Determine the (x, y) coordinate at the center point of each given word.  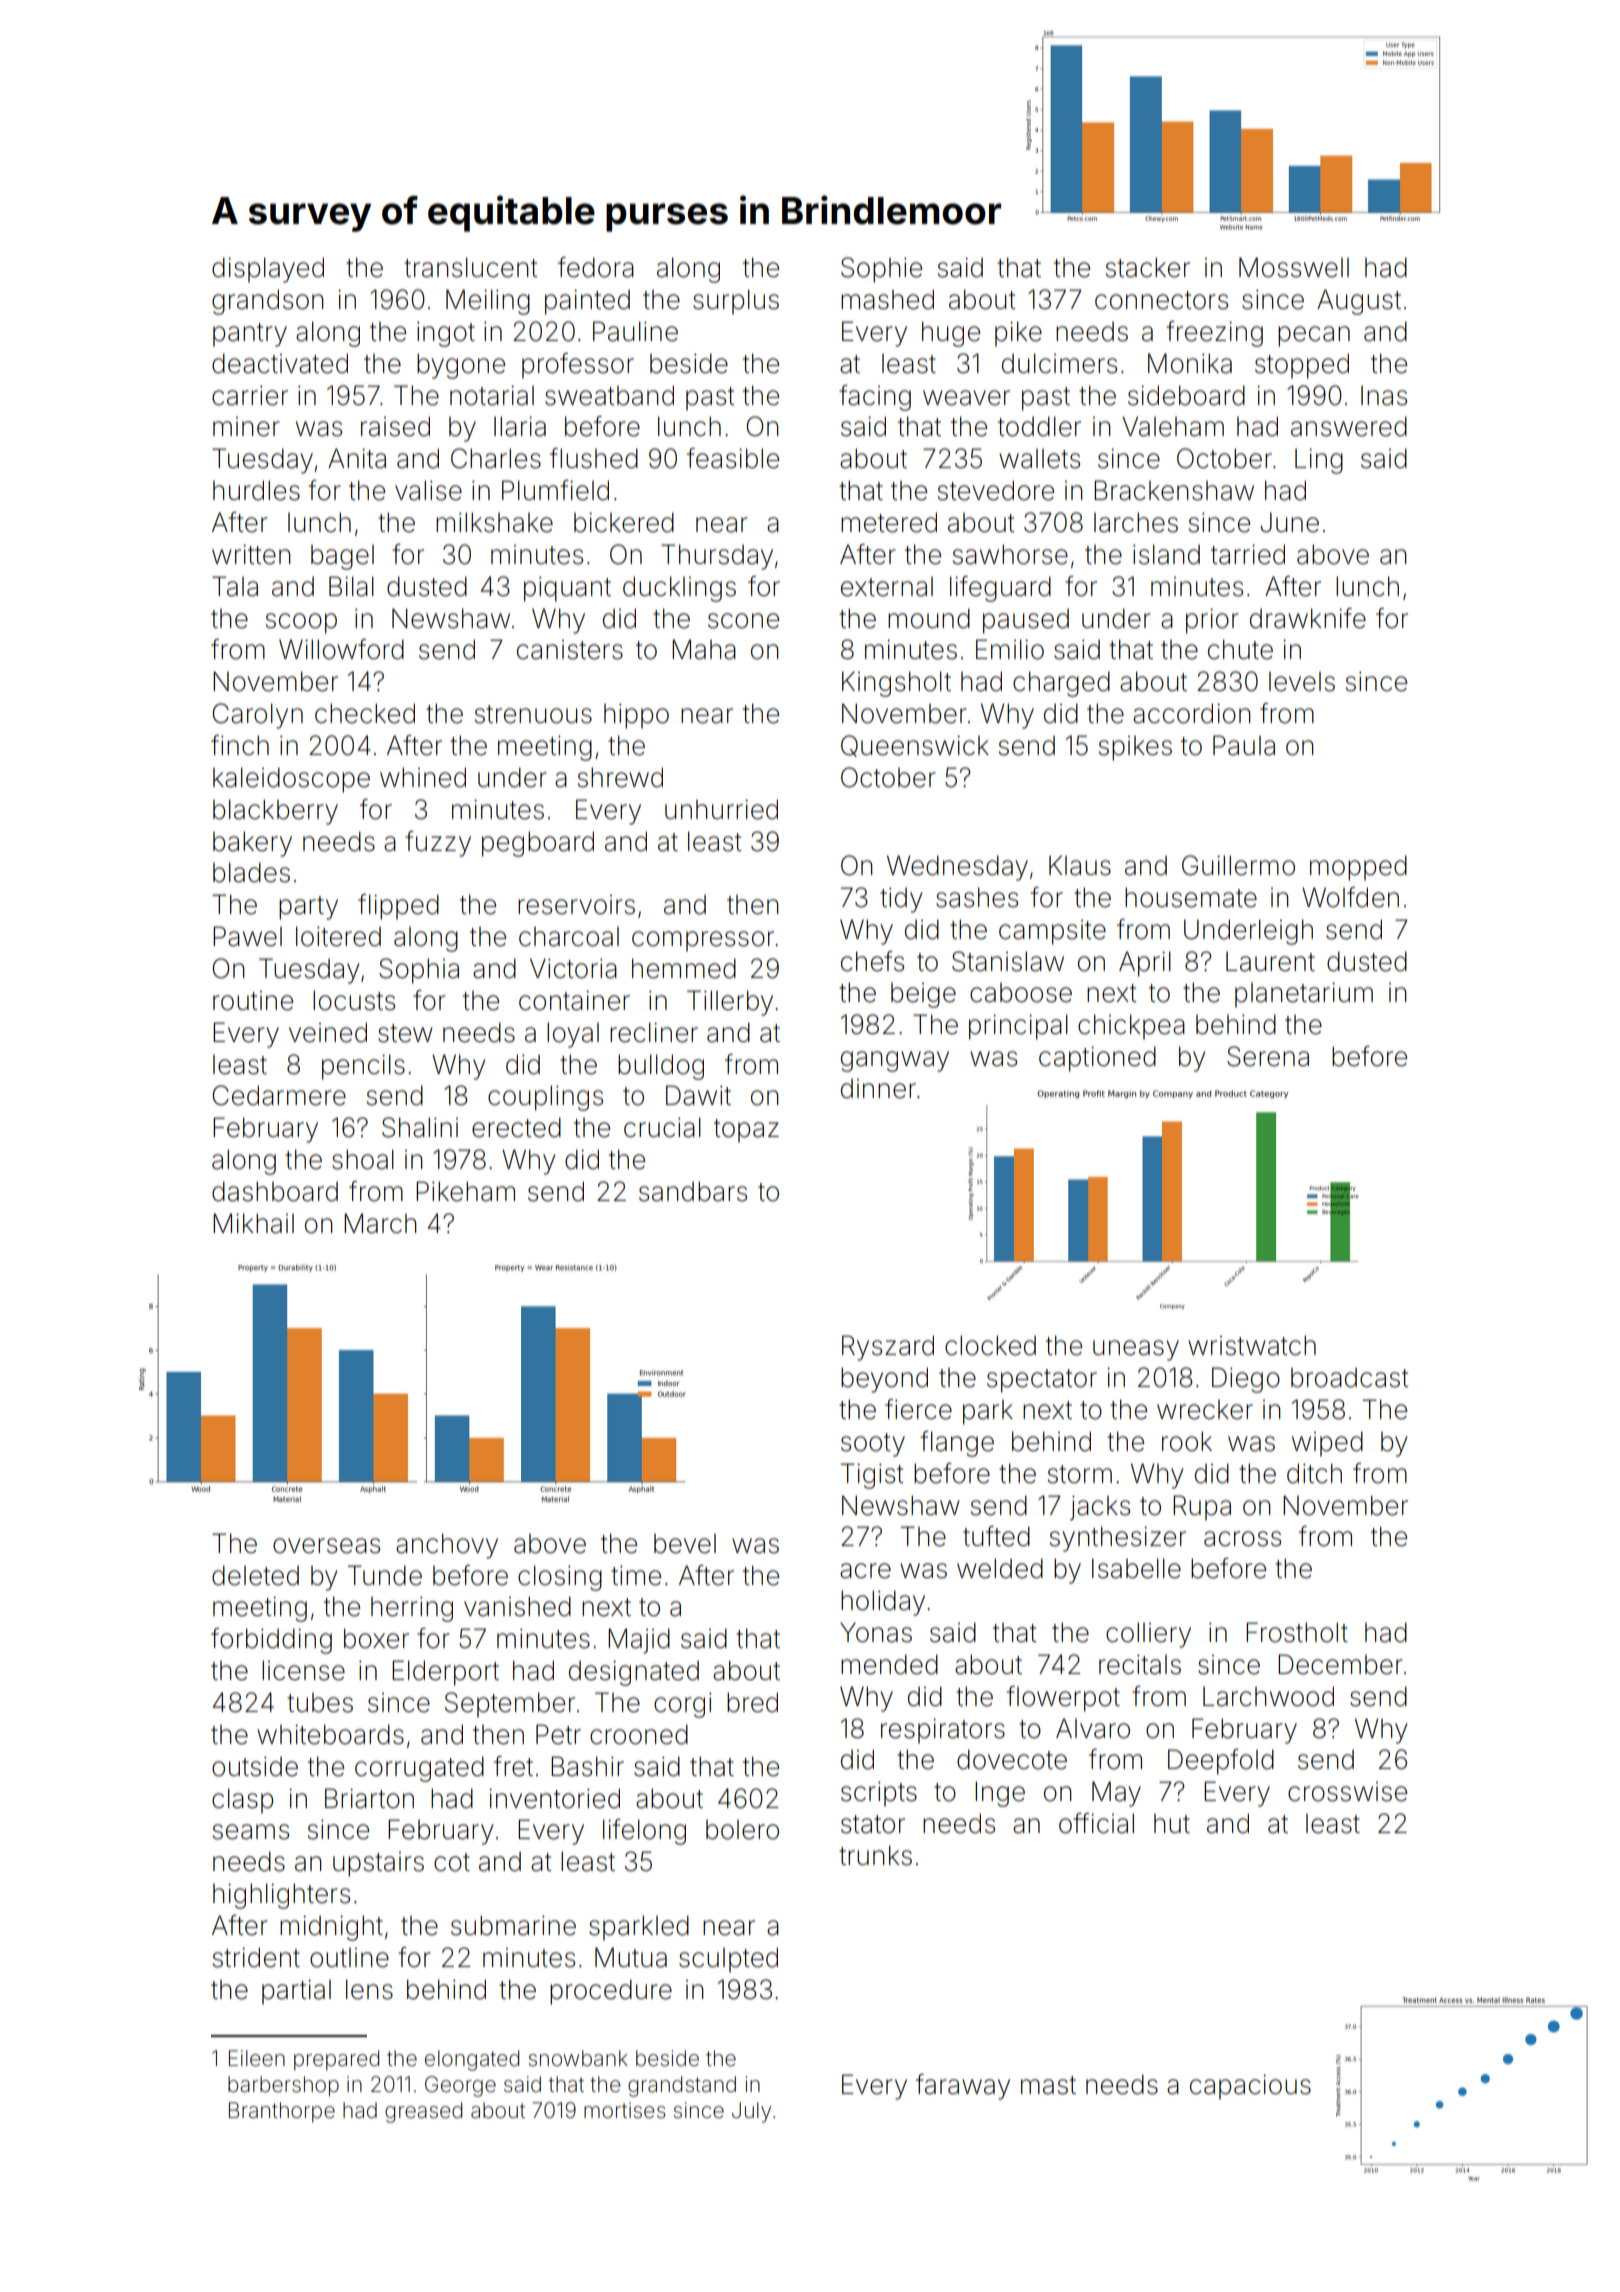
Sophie (881, 270)
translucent (471, 267)
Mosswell (1294, 267)
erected (516, 1127)
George (460, 2086)
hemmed (684, 968)
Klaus (1080, 865)
